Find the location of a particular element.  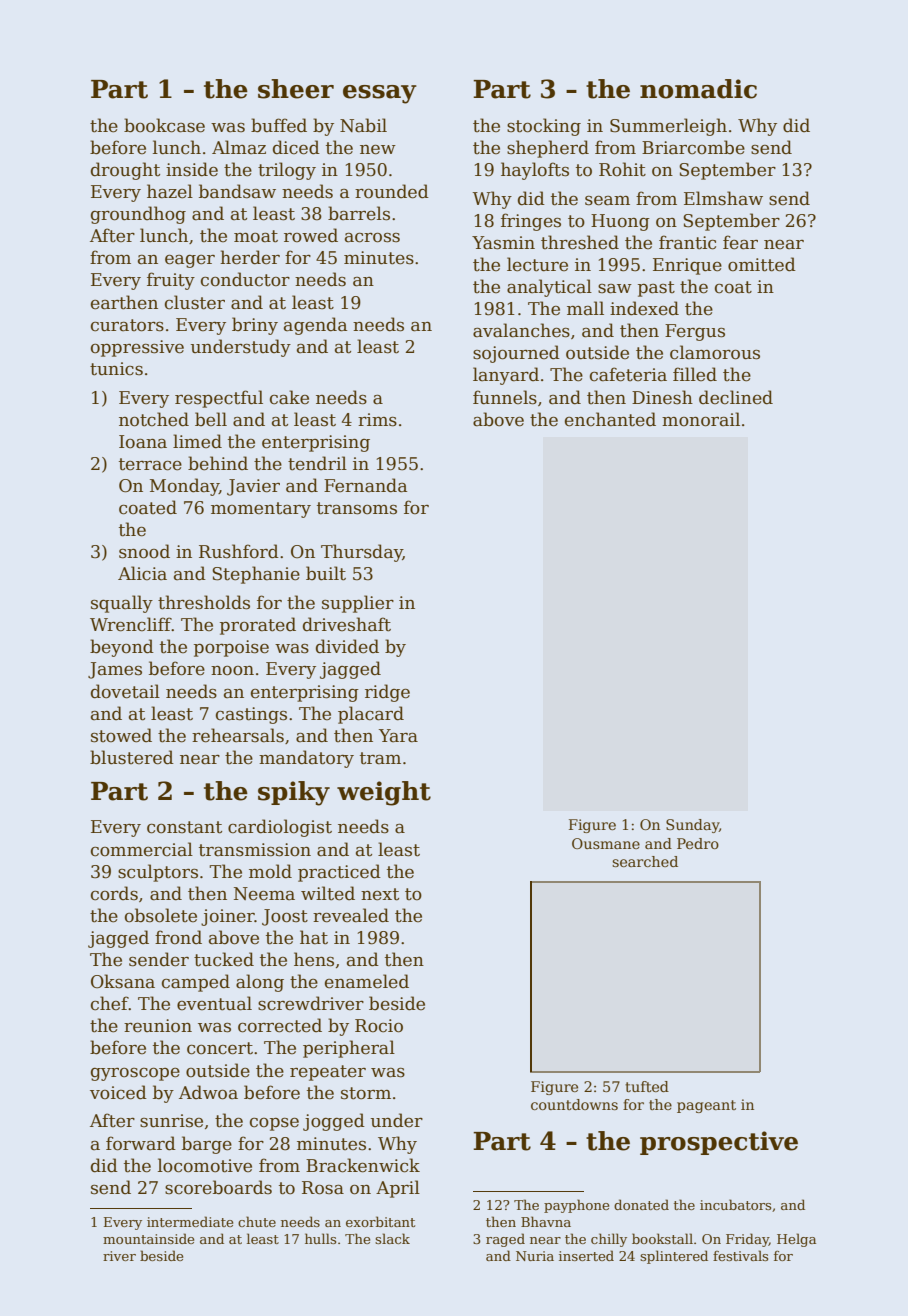

hulls is located at coordinates (320, 1238).
